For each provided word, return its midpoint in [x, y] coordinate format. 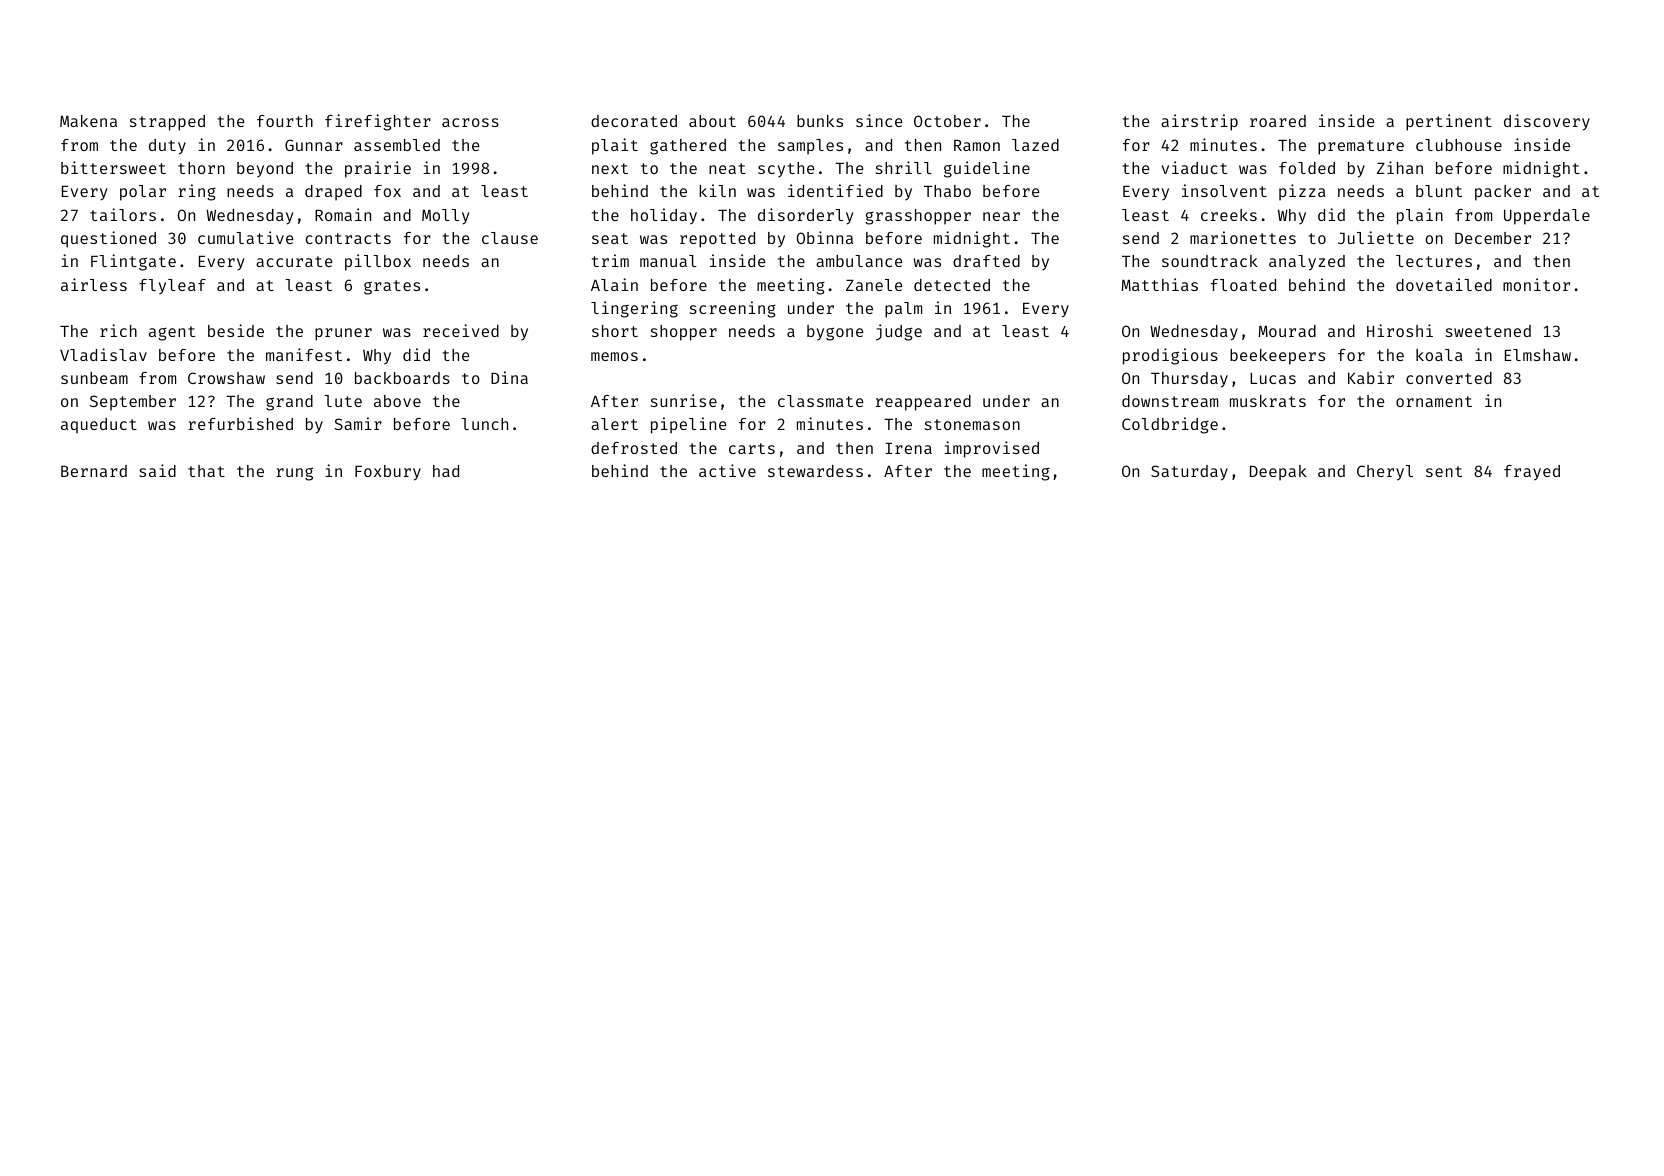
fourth [285, 121]
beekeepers [1277, 357]
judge [899, 332]
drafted [986, 261]
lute [343, 401]
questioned [108, 239]
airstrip [1199, 122]
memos [614, 356]
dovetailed [1444, 284]
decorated [634, 121]
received [461, 330]
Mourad [1287, 331]
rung [294, 474]
